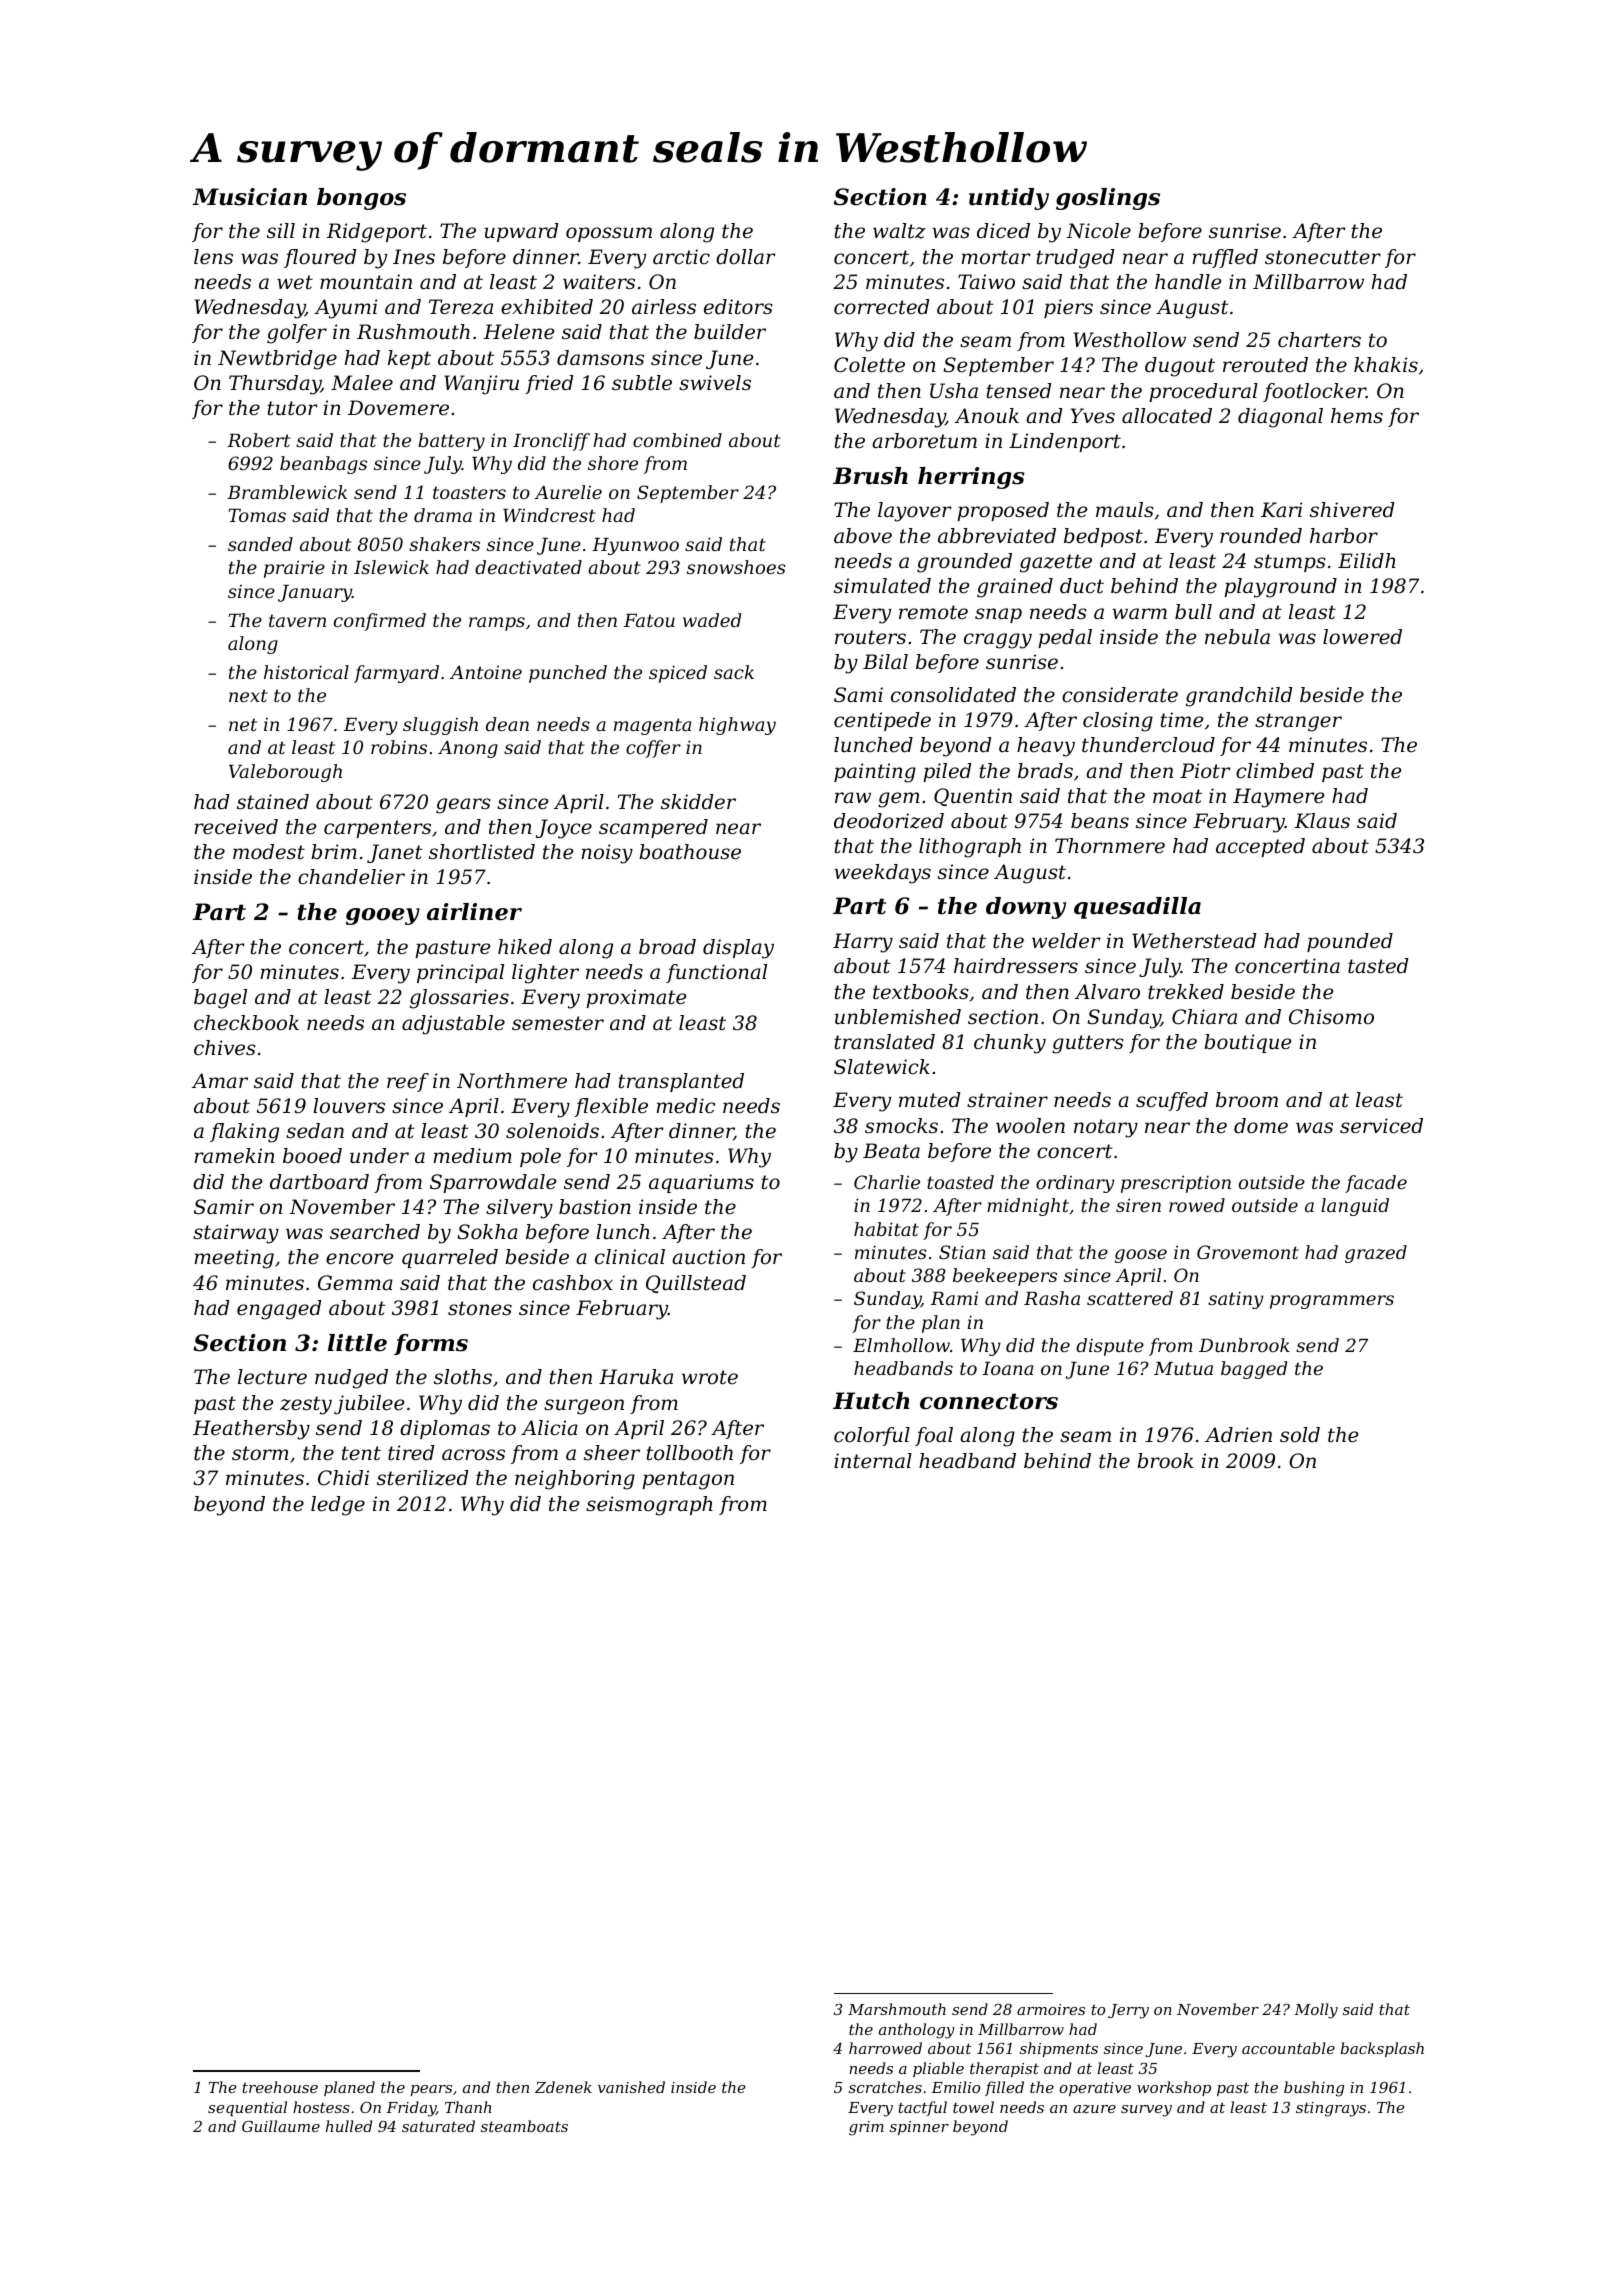 The height and width of the screenshot is (2292, 1620). What do you see at coordinates (1319, 340) in the screenshot?
I see `charters` at bounding box center [1319, 340].
